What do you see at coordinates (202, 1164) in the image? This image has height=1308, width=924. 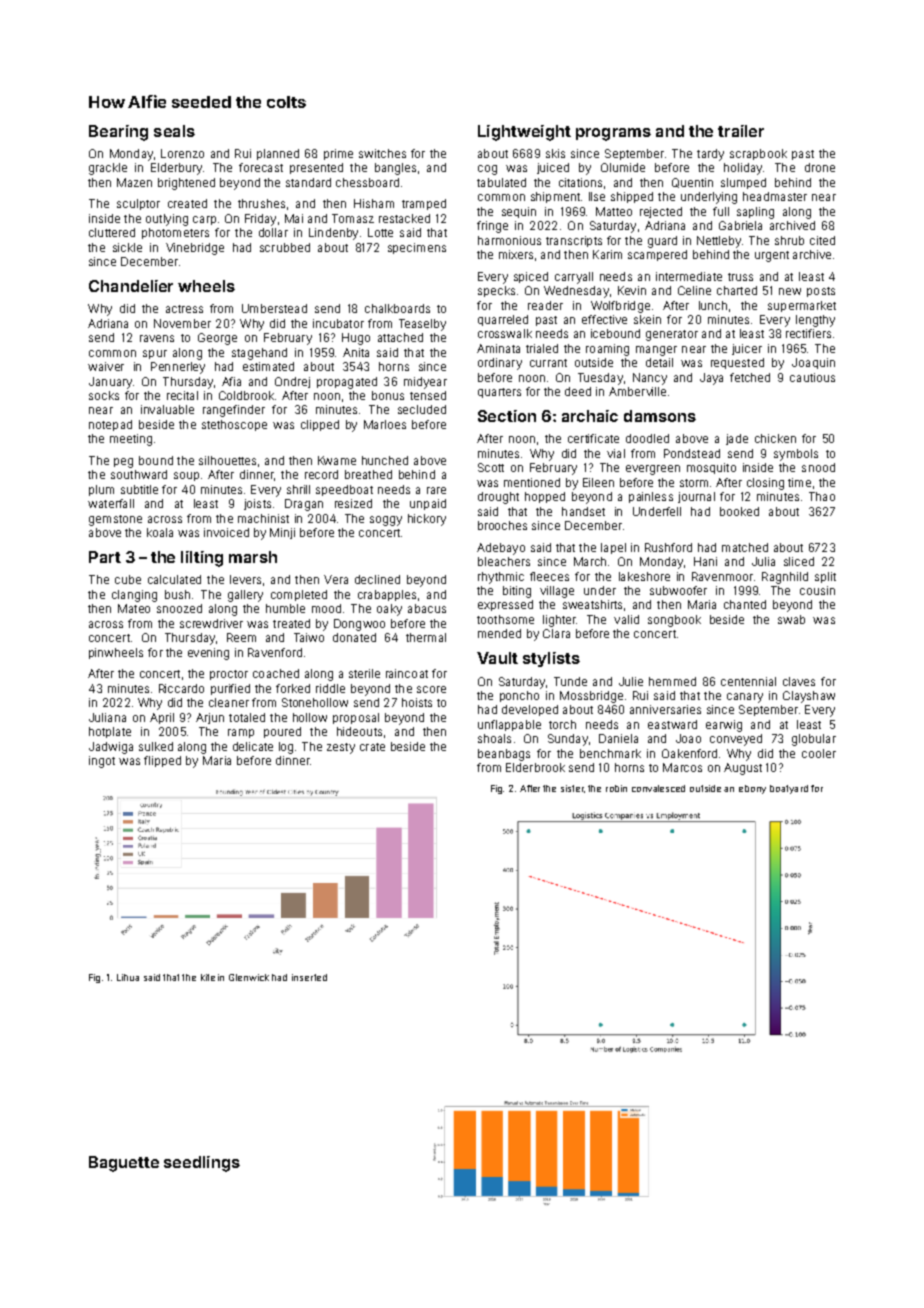 I see `seedlings` at bounding box center [202, 1164].
